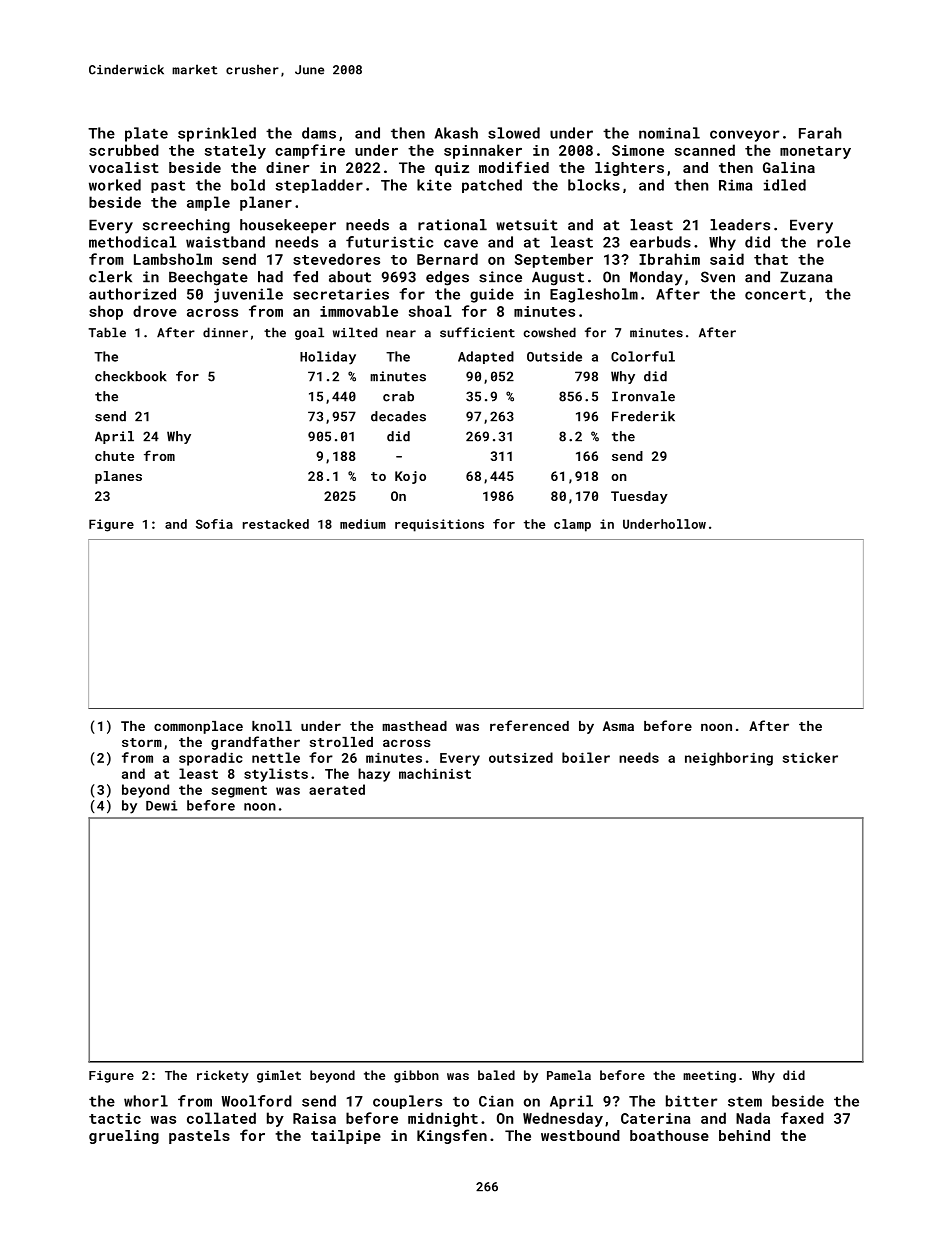 The height and width of the document is (1233, 952). Describe the element at coordinates (834, 242) in the document. I see `role` at that location.
